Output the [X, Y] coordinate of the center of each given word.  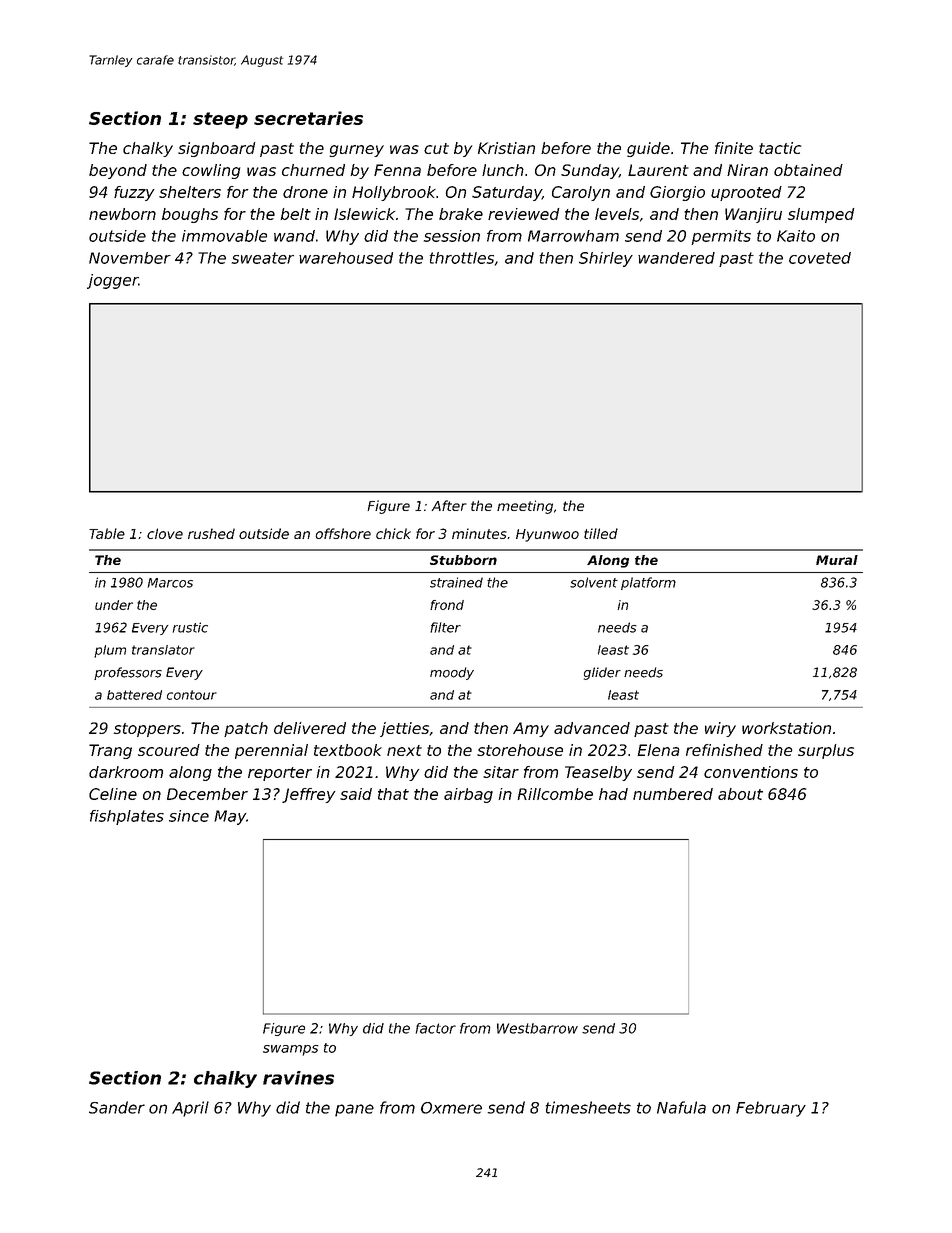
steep [220, 120]
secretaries [308, 118]
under [114, 605]
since [189, 816]
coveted [820, 258]
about [740, 794]
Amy [531, 729]
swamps [291, 1050]
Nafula [681, 1107]
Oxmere [451, 1108]
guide [648, 149]
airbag [468, 795]
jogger [112, 281]
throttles [462, 258]
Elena [658, 750]
